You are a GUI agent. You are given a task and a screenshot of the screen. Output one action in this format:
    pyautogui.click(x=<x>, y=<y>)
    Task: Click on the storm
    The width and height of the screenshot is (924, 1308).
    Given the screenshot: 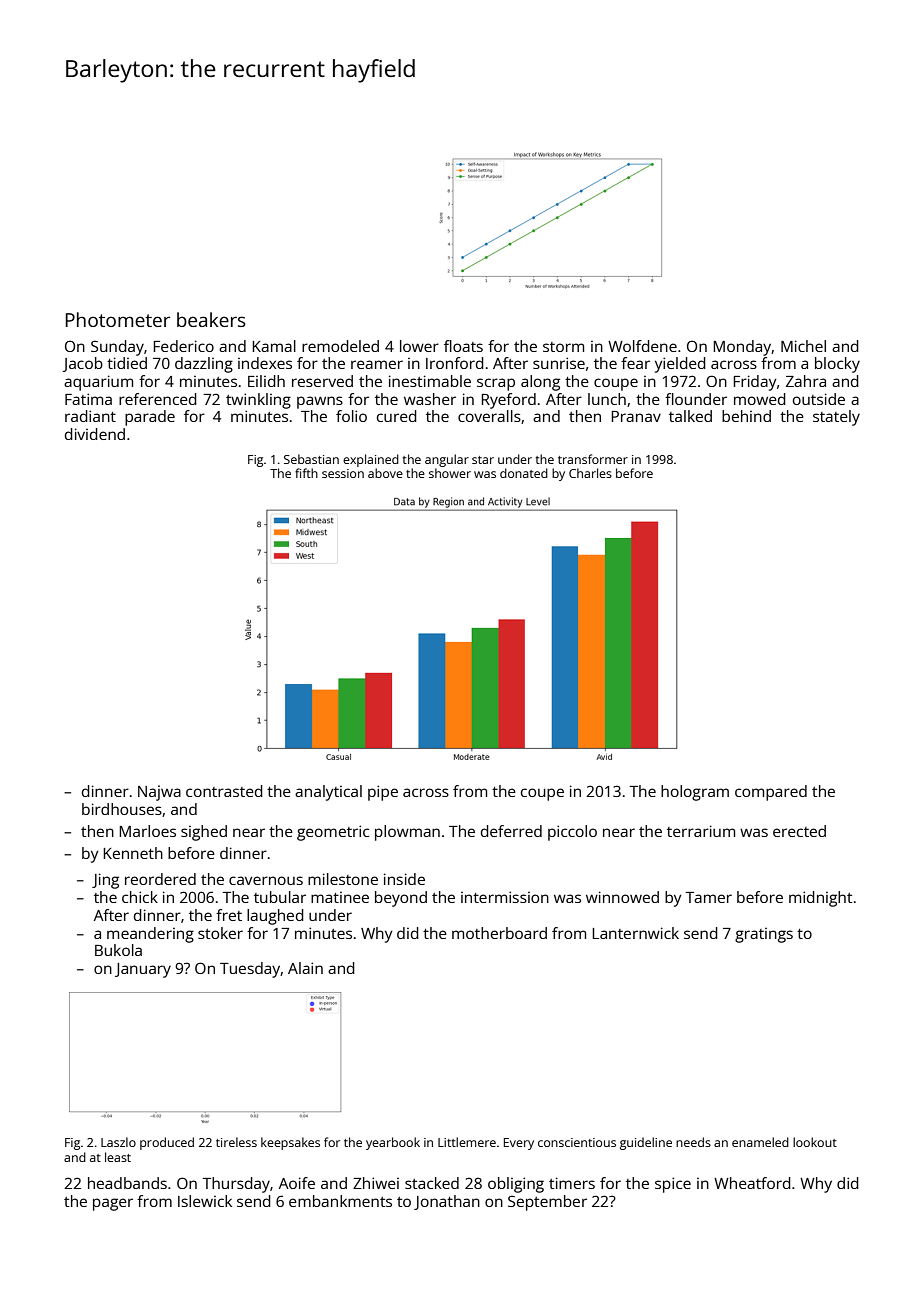 What is the action you would take?
    pyautogui.click(x=563, y=347)
